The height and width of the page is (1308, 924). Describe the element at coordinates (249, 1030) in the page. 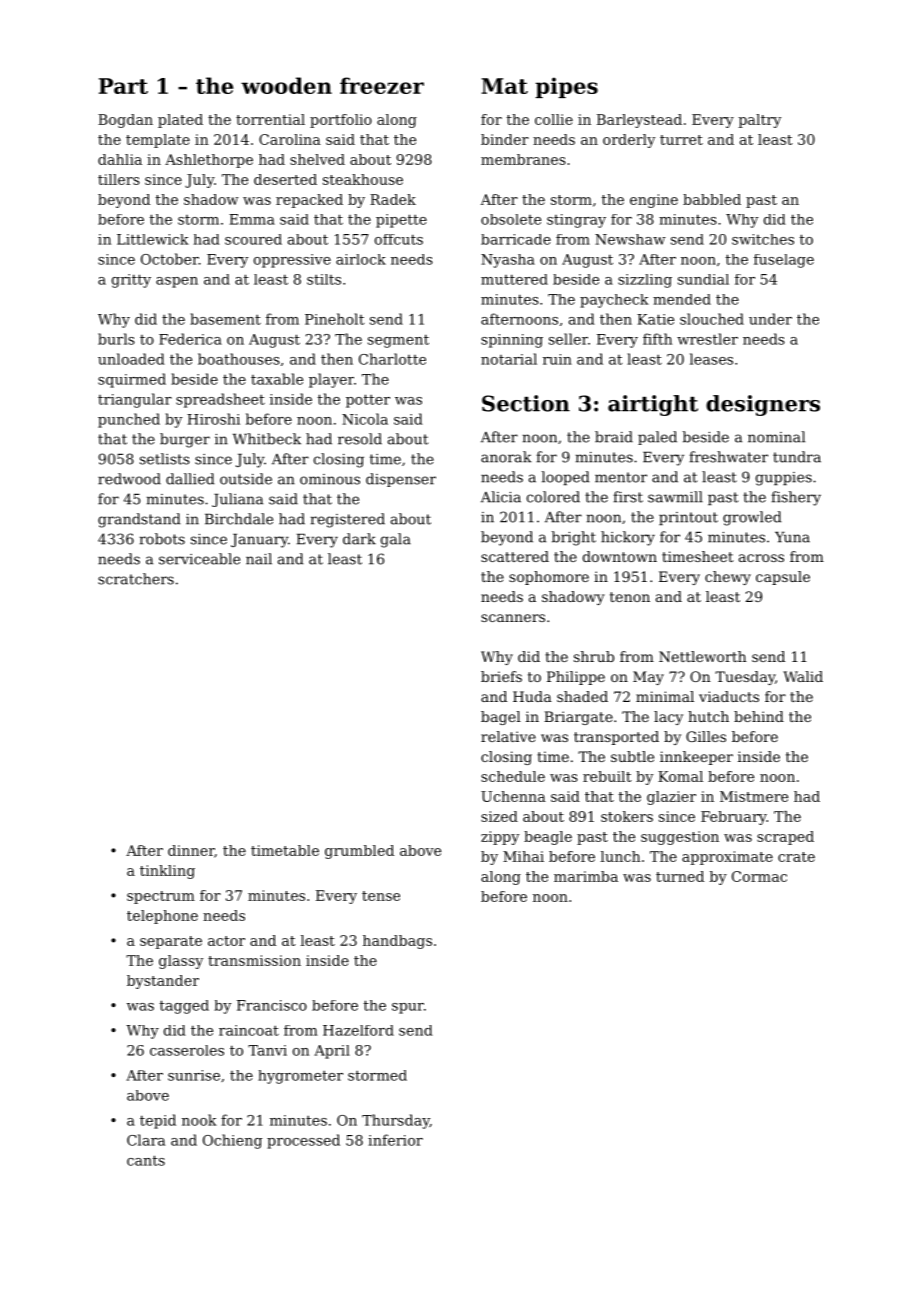

I see `raincoat` at that location.
